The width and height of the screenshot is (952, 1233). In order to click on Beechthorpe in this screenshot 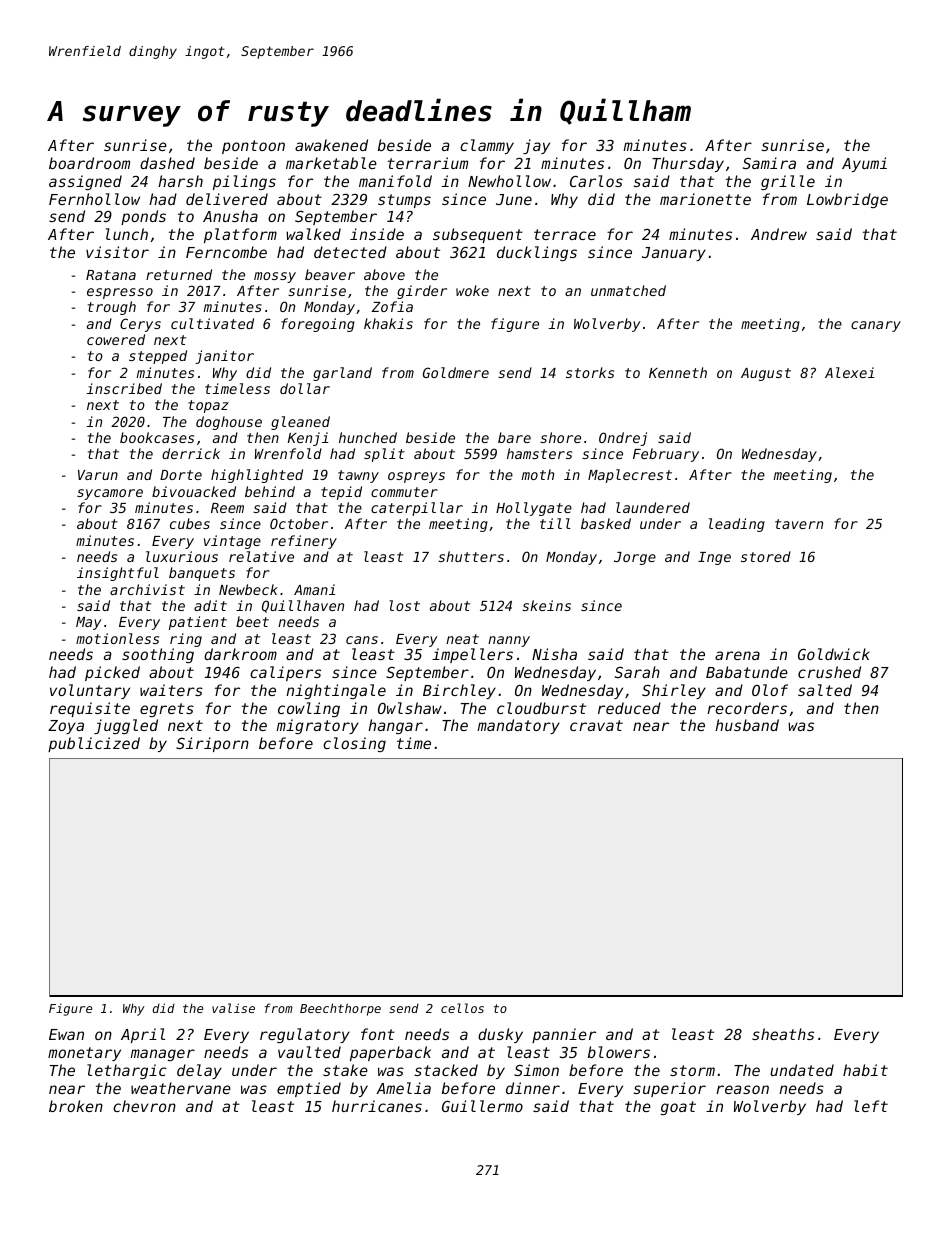, I will do `click(340, 1009)`.
